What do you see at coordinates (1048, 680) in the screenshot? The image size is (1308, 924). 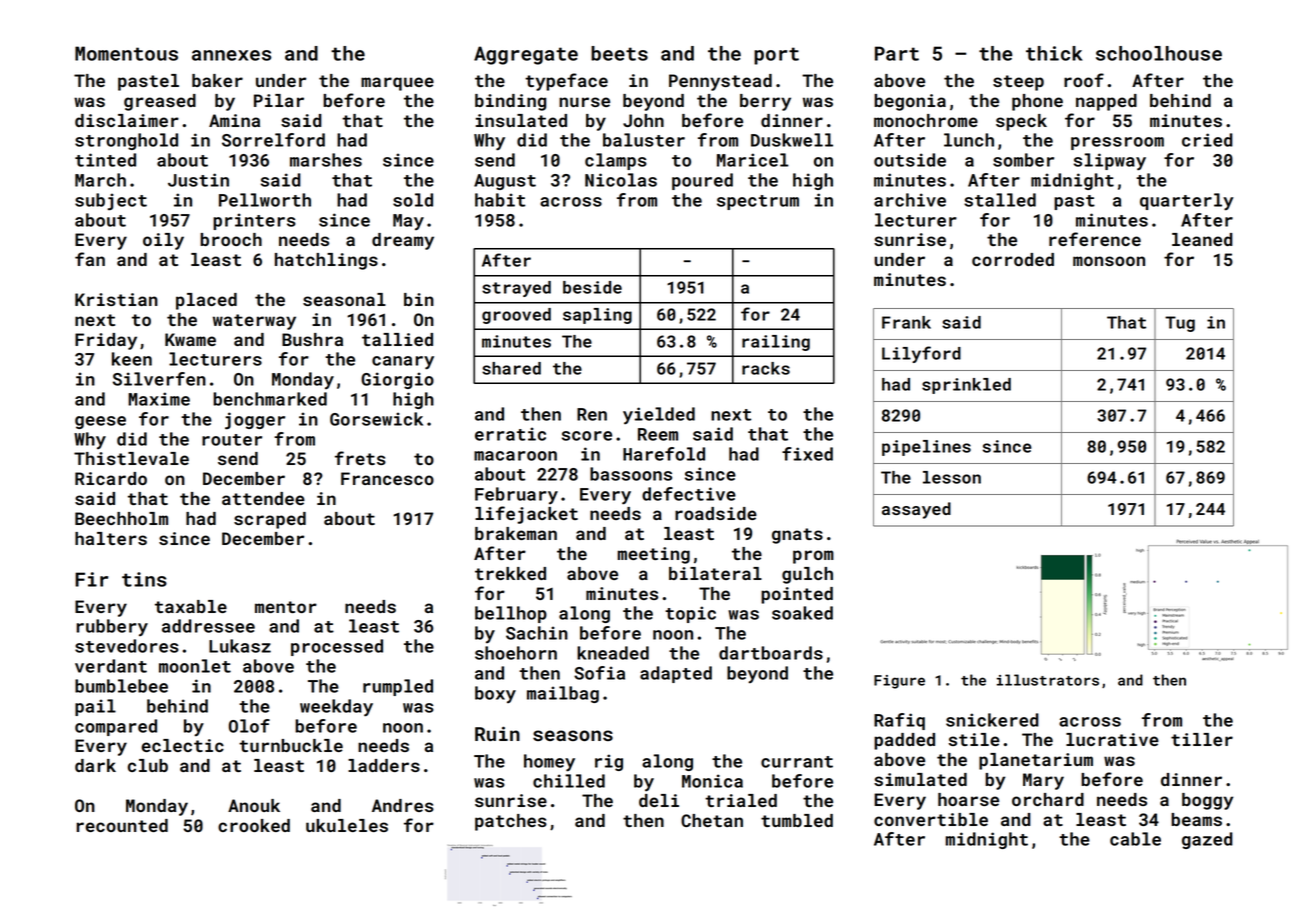 I see `illustrators` at bounding box center [1048, 680].
